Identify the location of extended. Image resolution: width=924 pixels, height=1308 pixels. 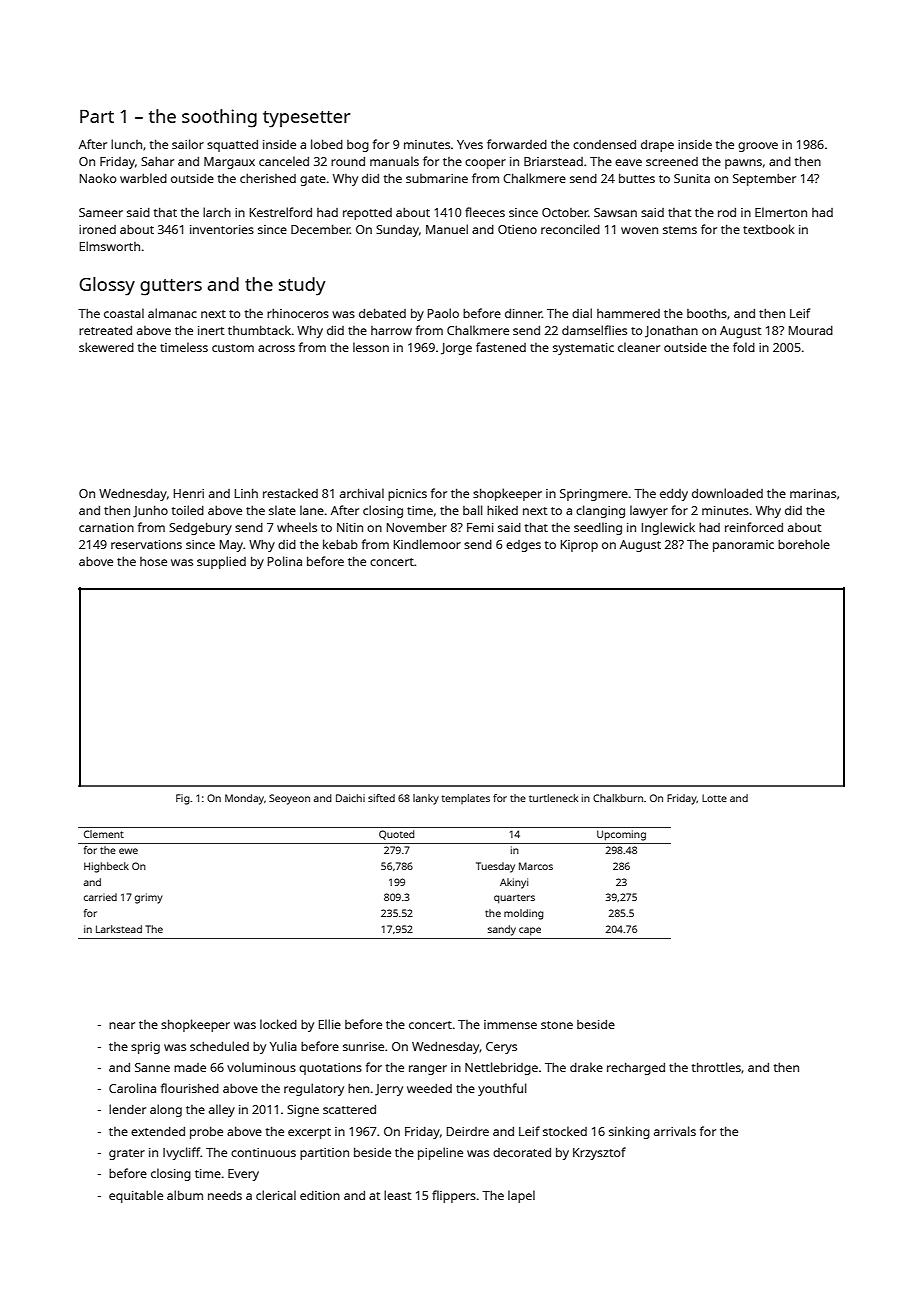
(158, 1131).
